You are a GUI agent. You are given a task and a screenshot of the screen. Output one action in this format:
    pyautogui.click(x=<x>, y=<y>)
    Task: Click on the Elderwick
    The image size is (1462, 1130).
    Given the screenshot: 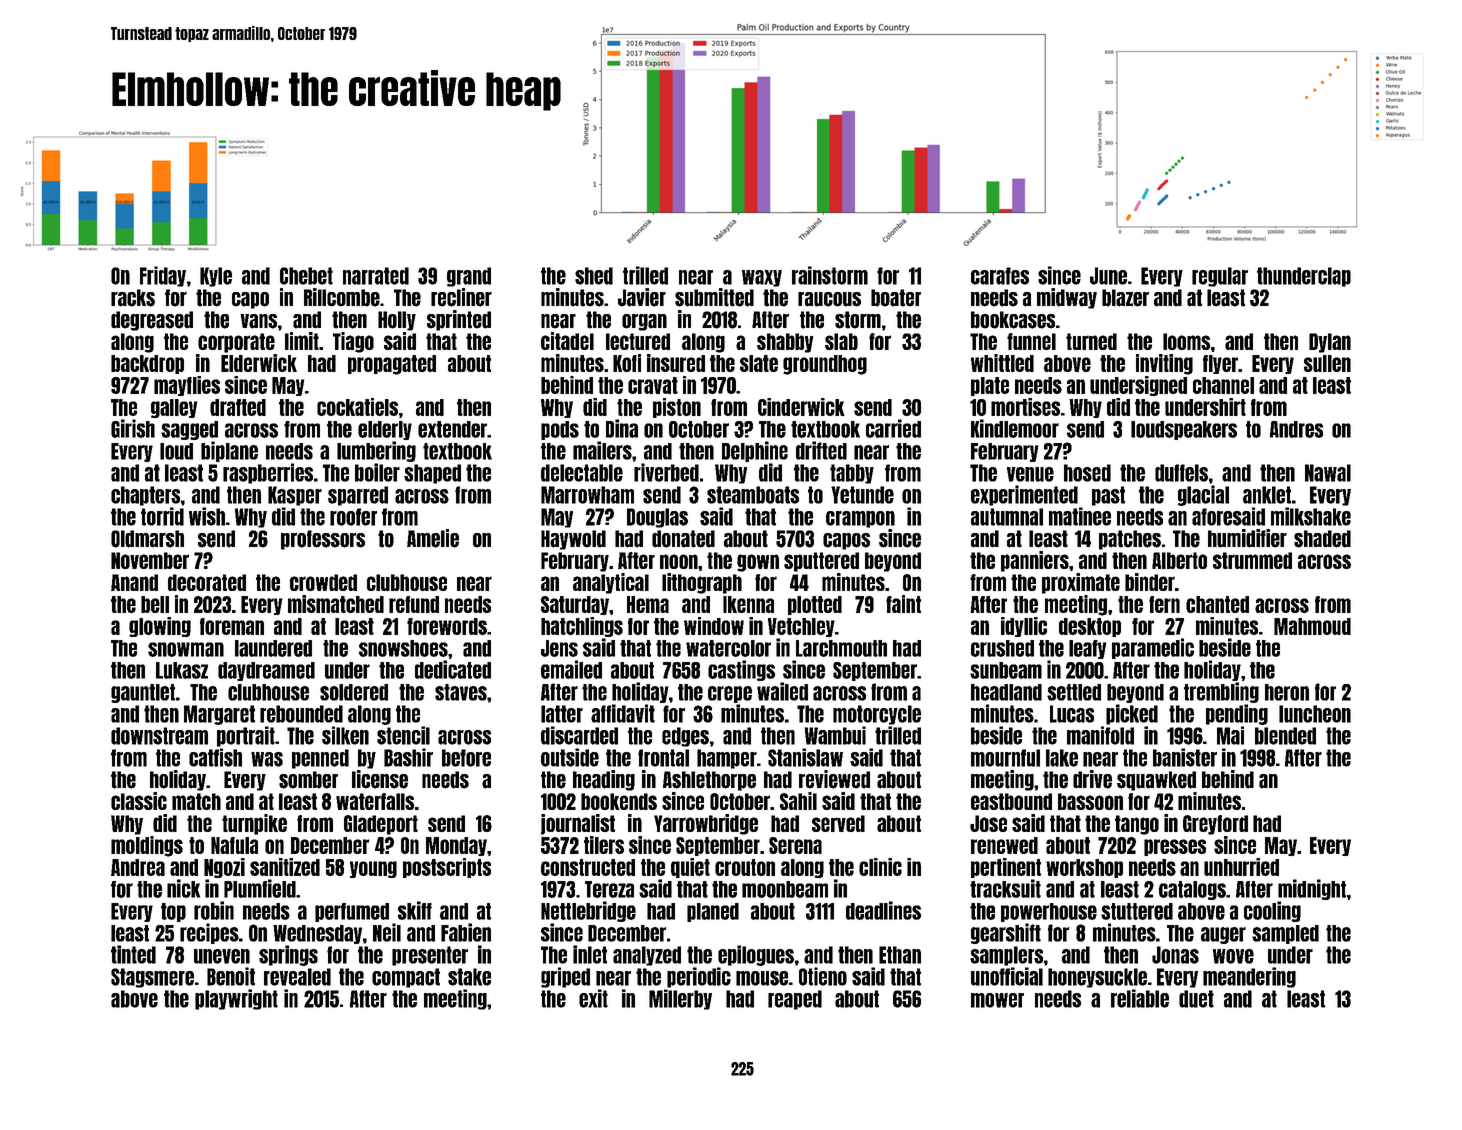 What is the action you would take?
    pyautogui.click(x=259, y=363)
